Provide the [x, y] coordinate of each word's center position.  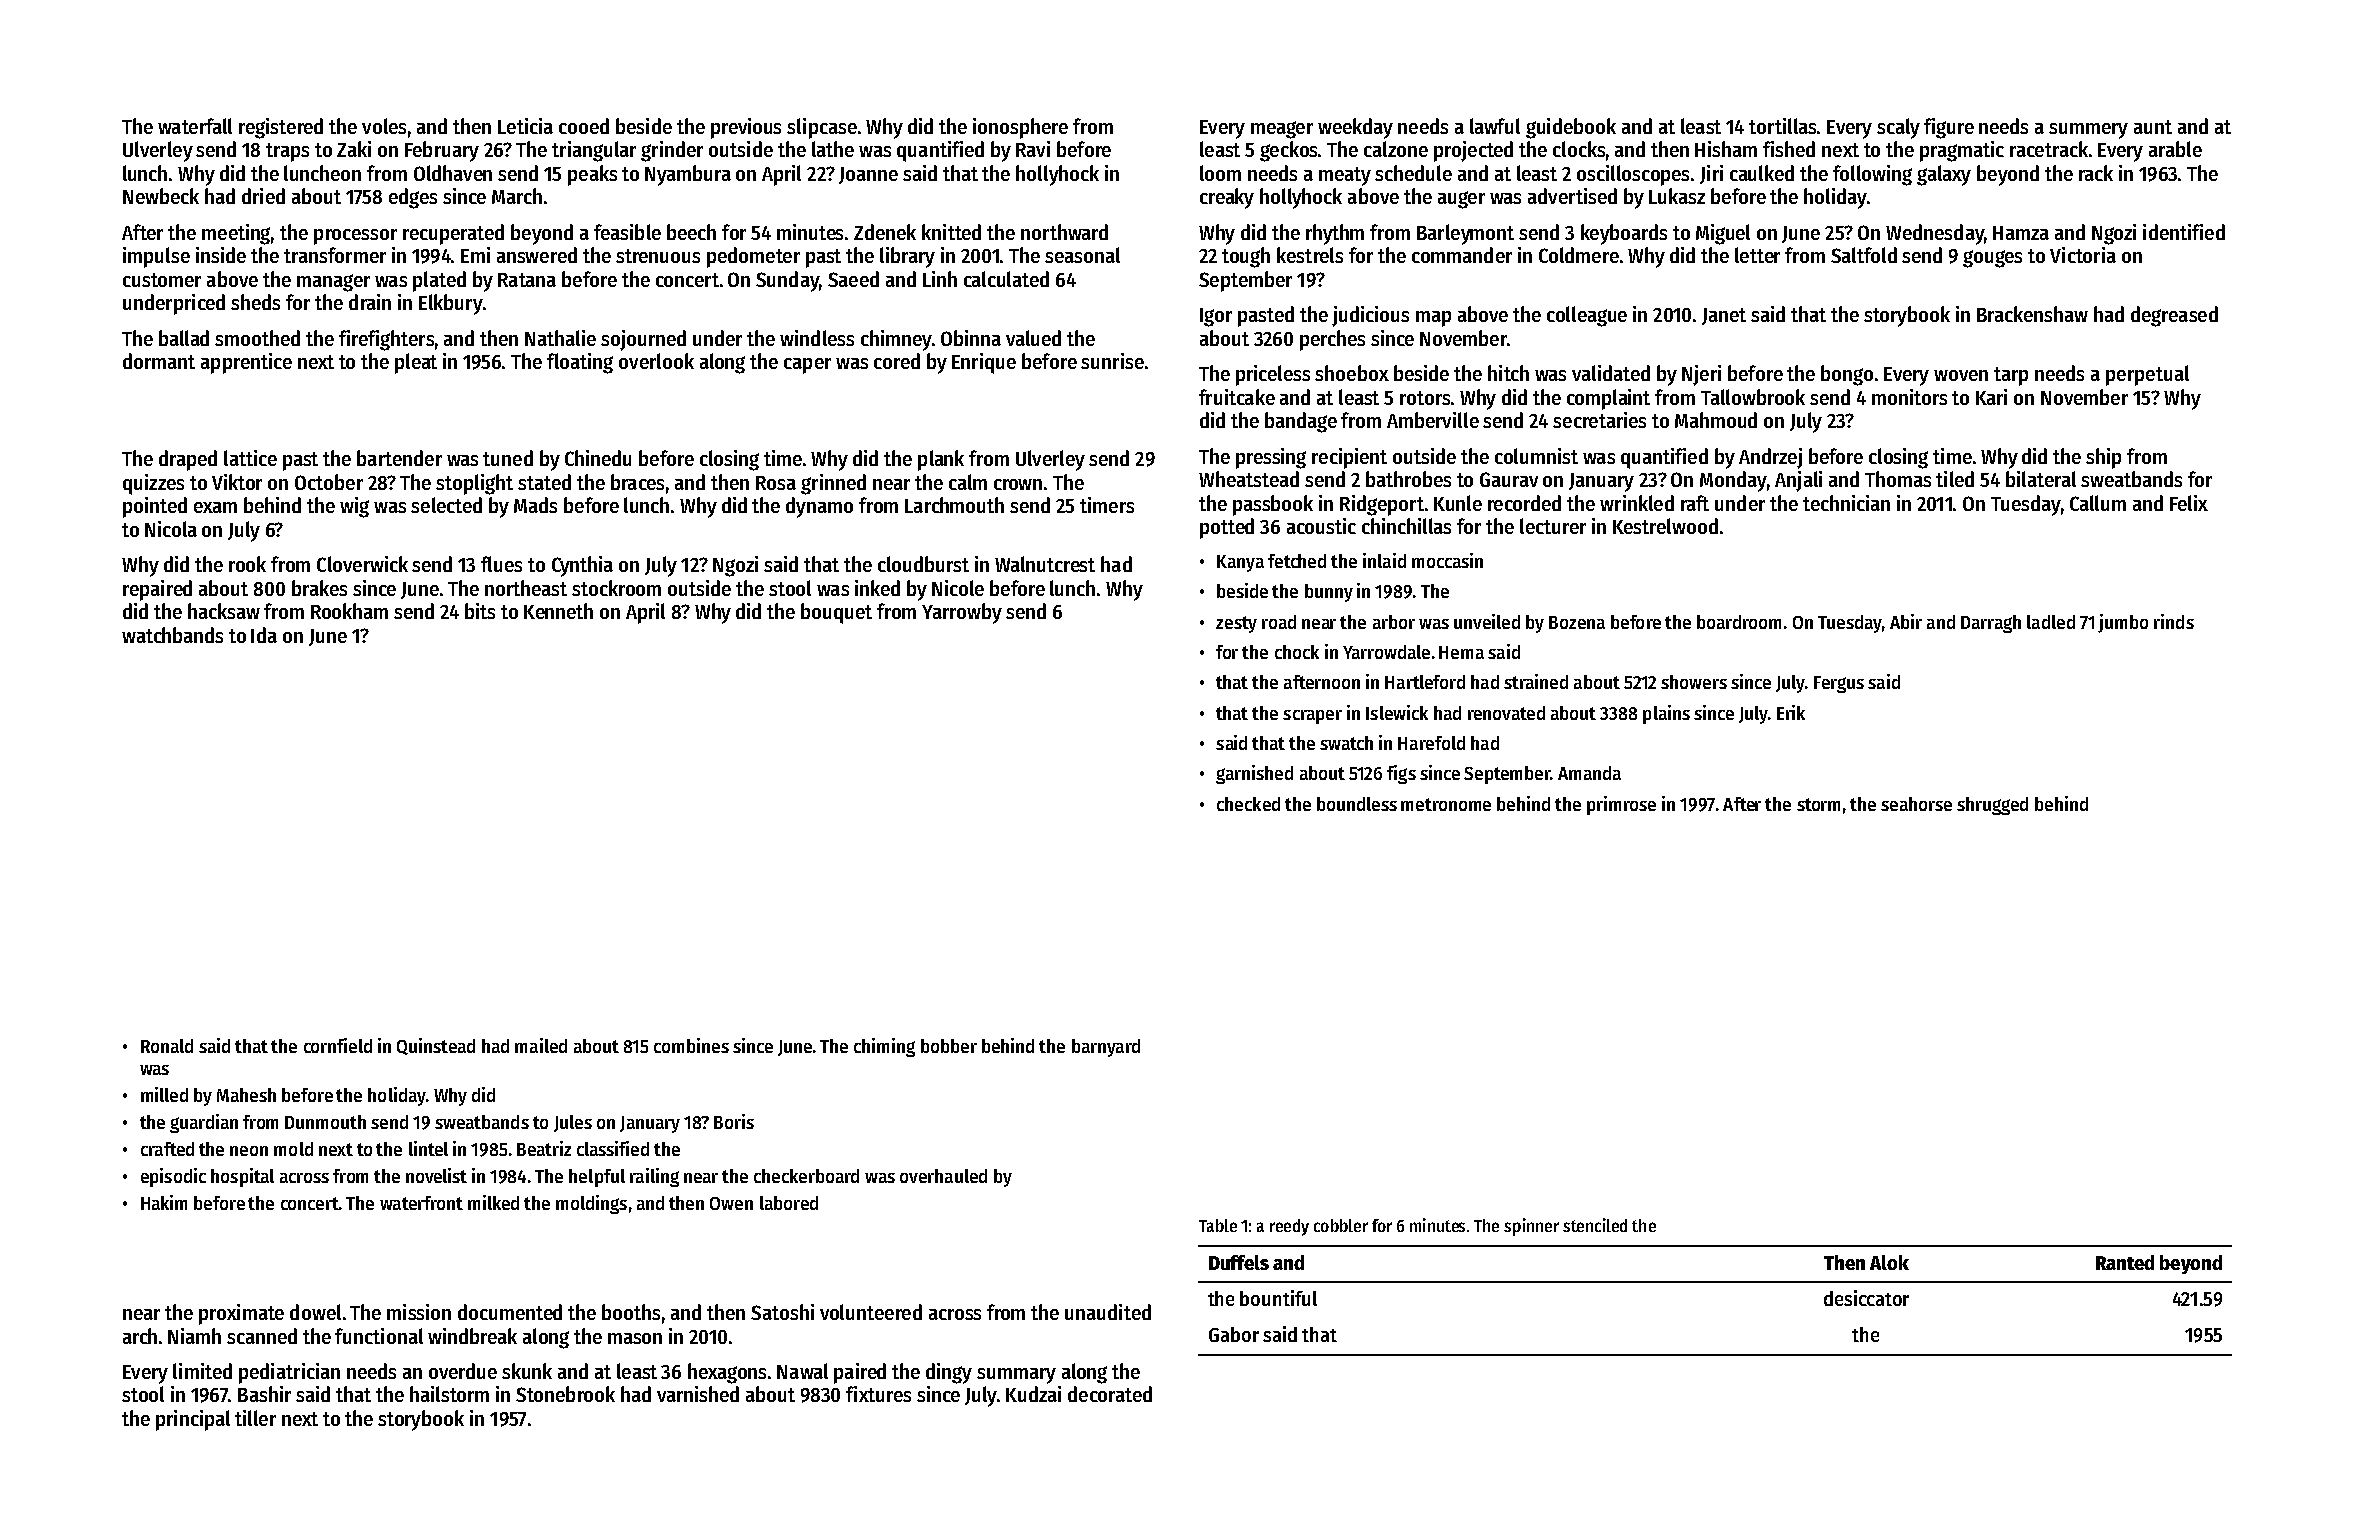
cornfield [338, 1045]
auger [1461, 200]
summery [2088, 131]
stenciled [1595, 1225]
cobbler [1341, 1225]
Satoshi [782, 1312]
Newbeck [161, 196]
